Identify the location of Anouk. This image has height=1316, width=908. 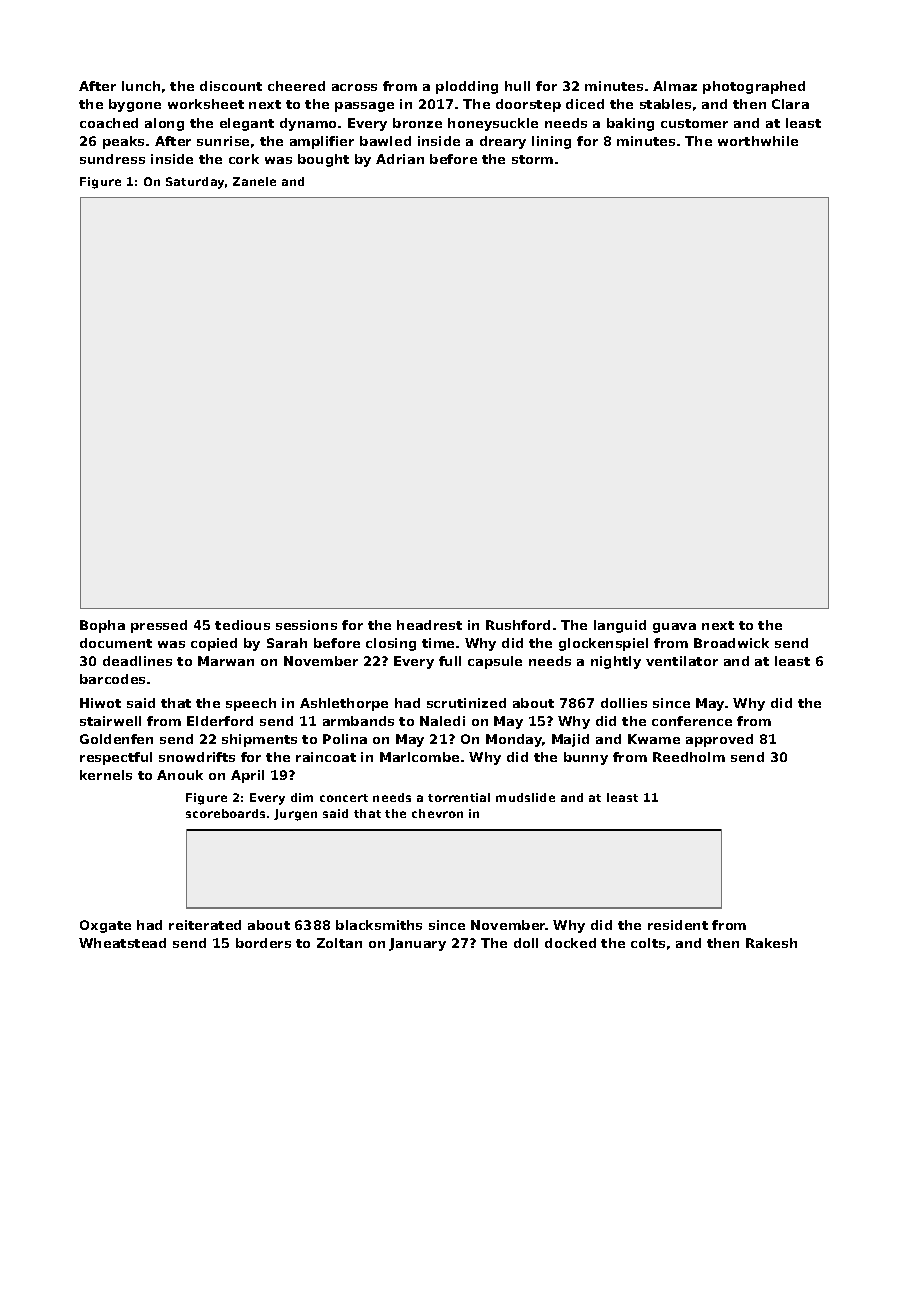
(180, 775).
